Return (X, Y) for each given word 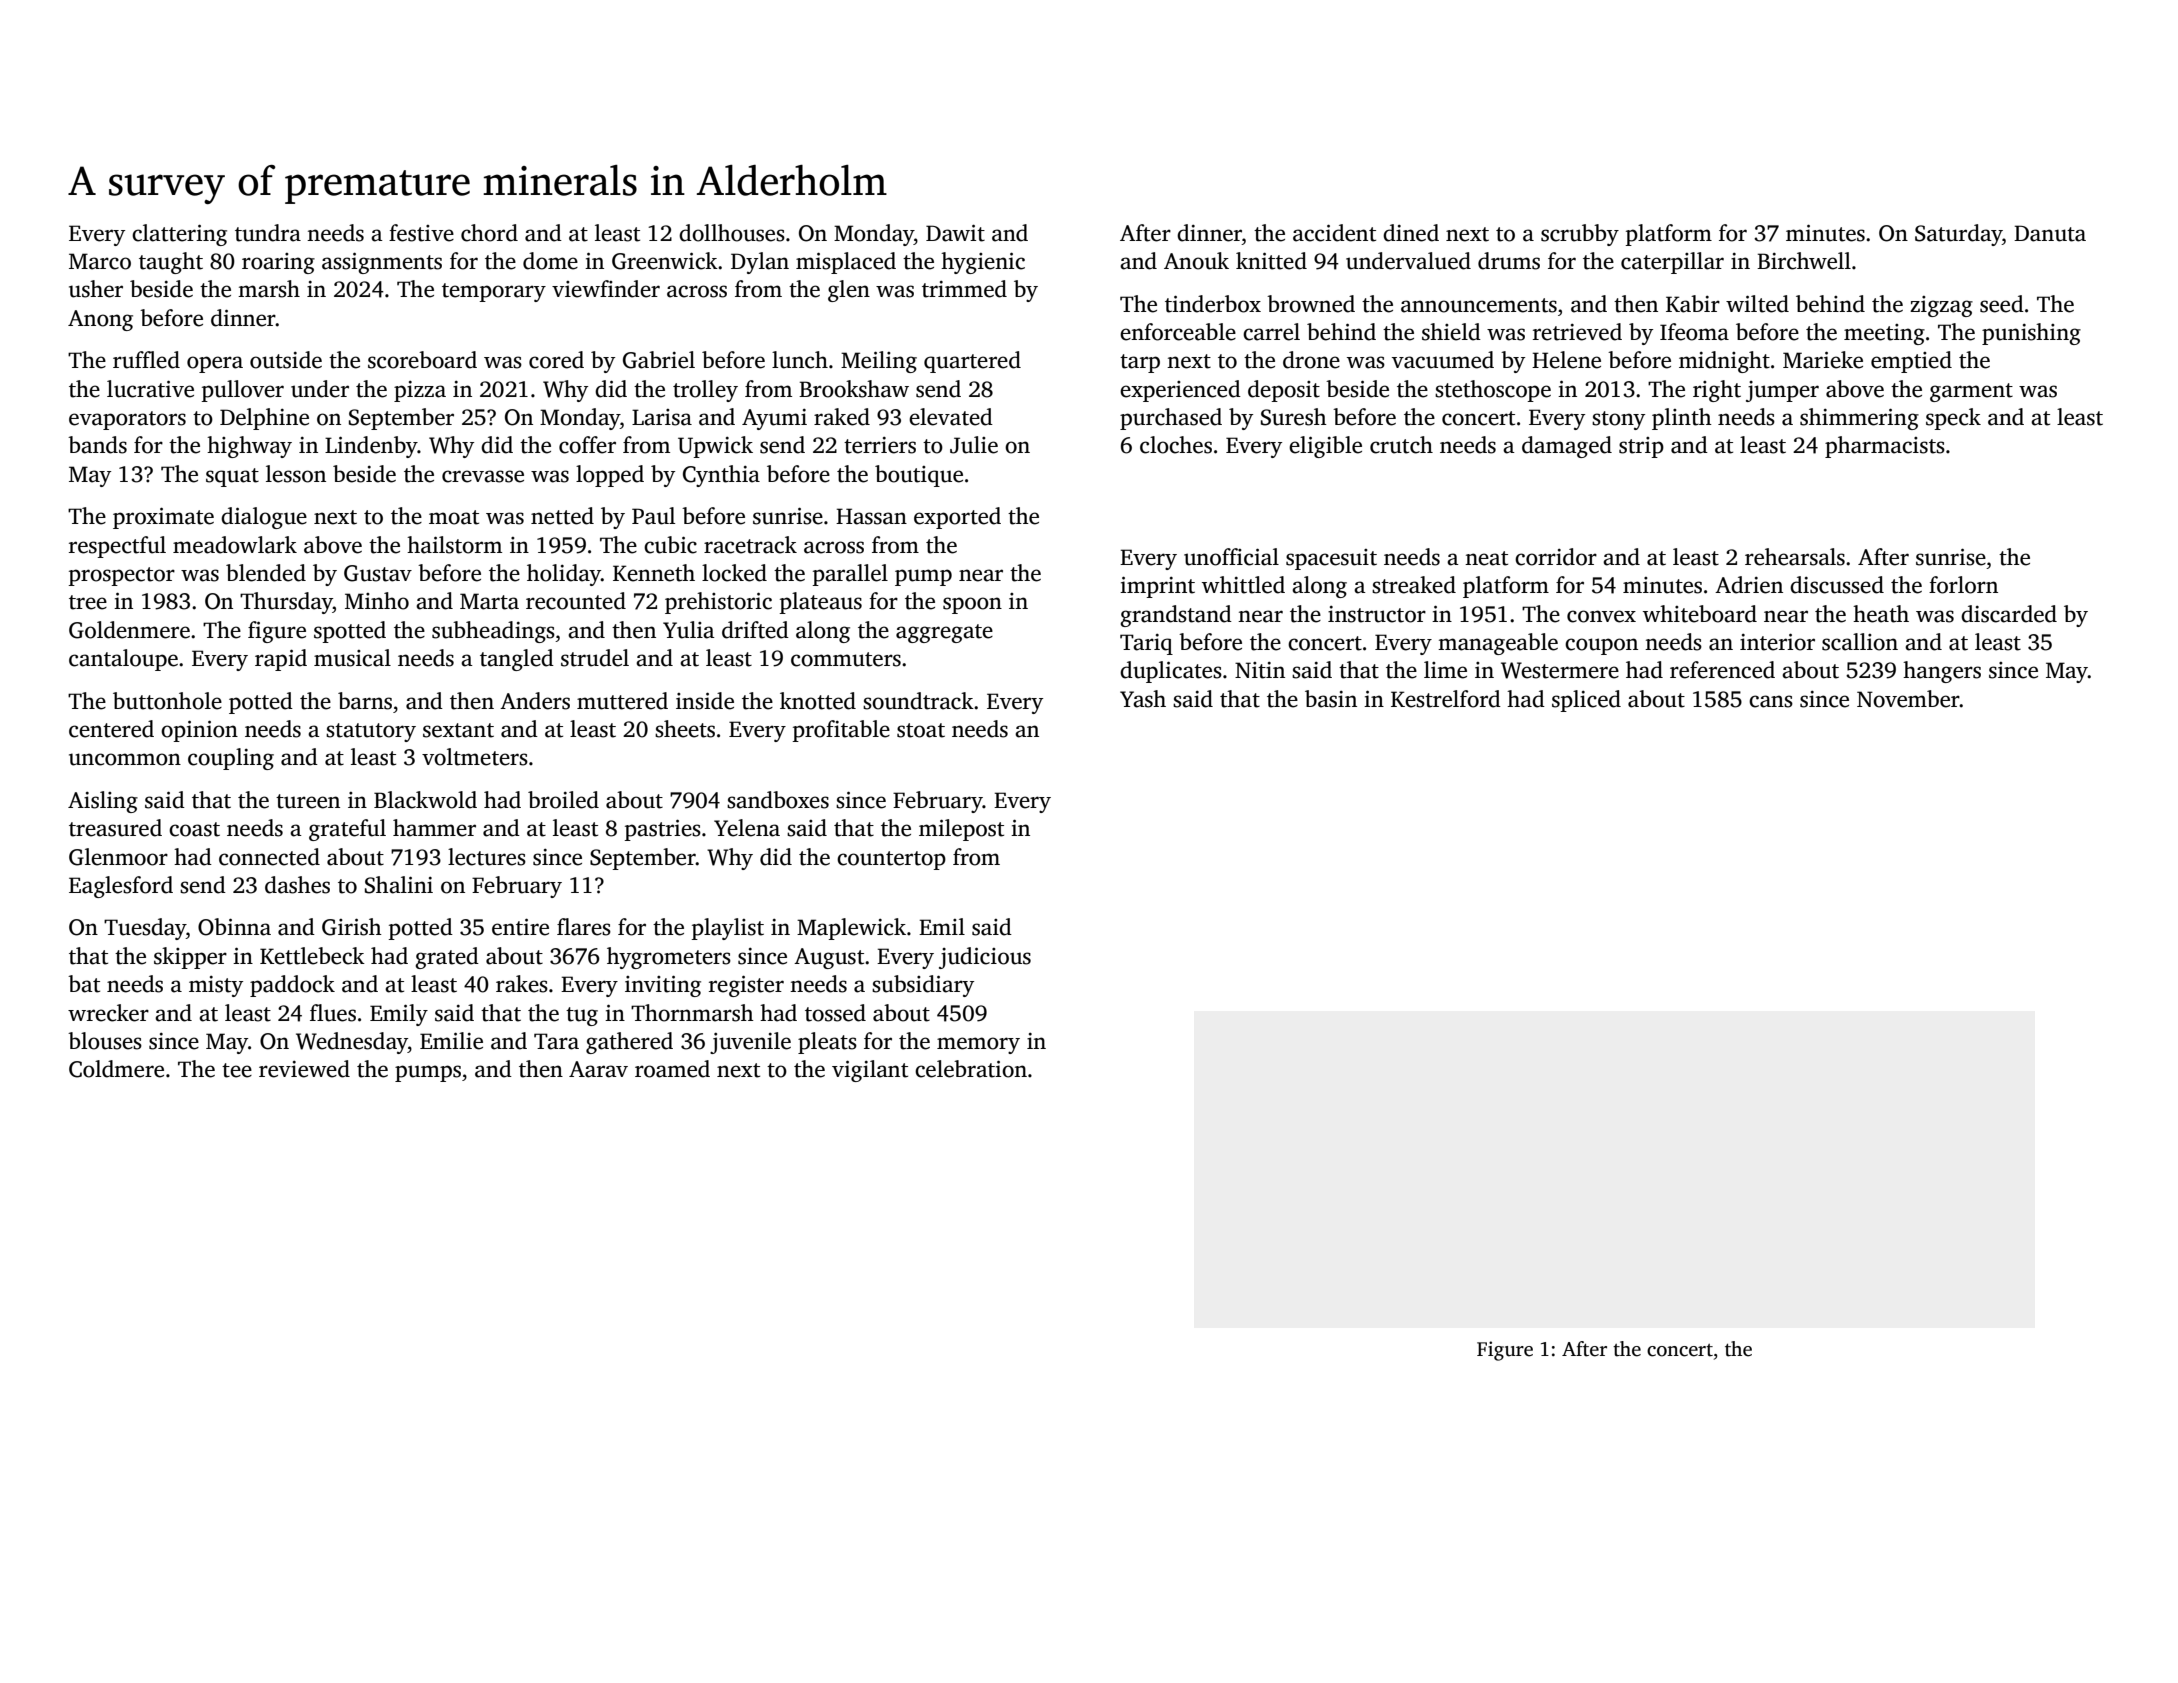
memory (978, 1045)
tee (237, 1070)
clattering (179, 235)
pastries (662, 830)
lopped (610, 476)
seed (2002, 304)
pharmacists (1885, 447)
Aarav (598, 1069)
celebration (971, 1069)
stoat (921, 730)
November (1908, 699)
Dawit (955, 233)
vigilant (870, 1071)
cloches (1176, 445)
